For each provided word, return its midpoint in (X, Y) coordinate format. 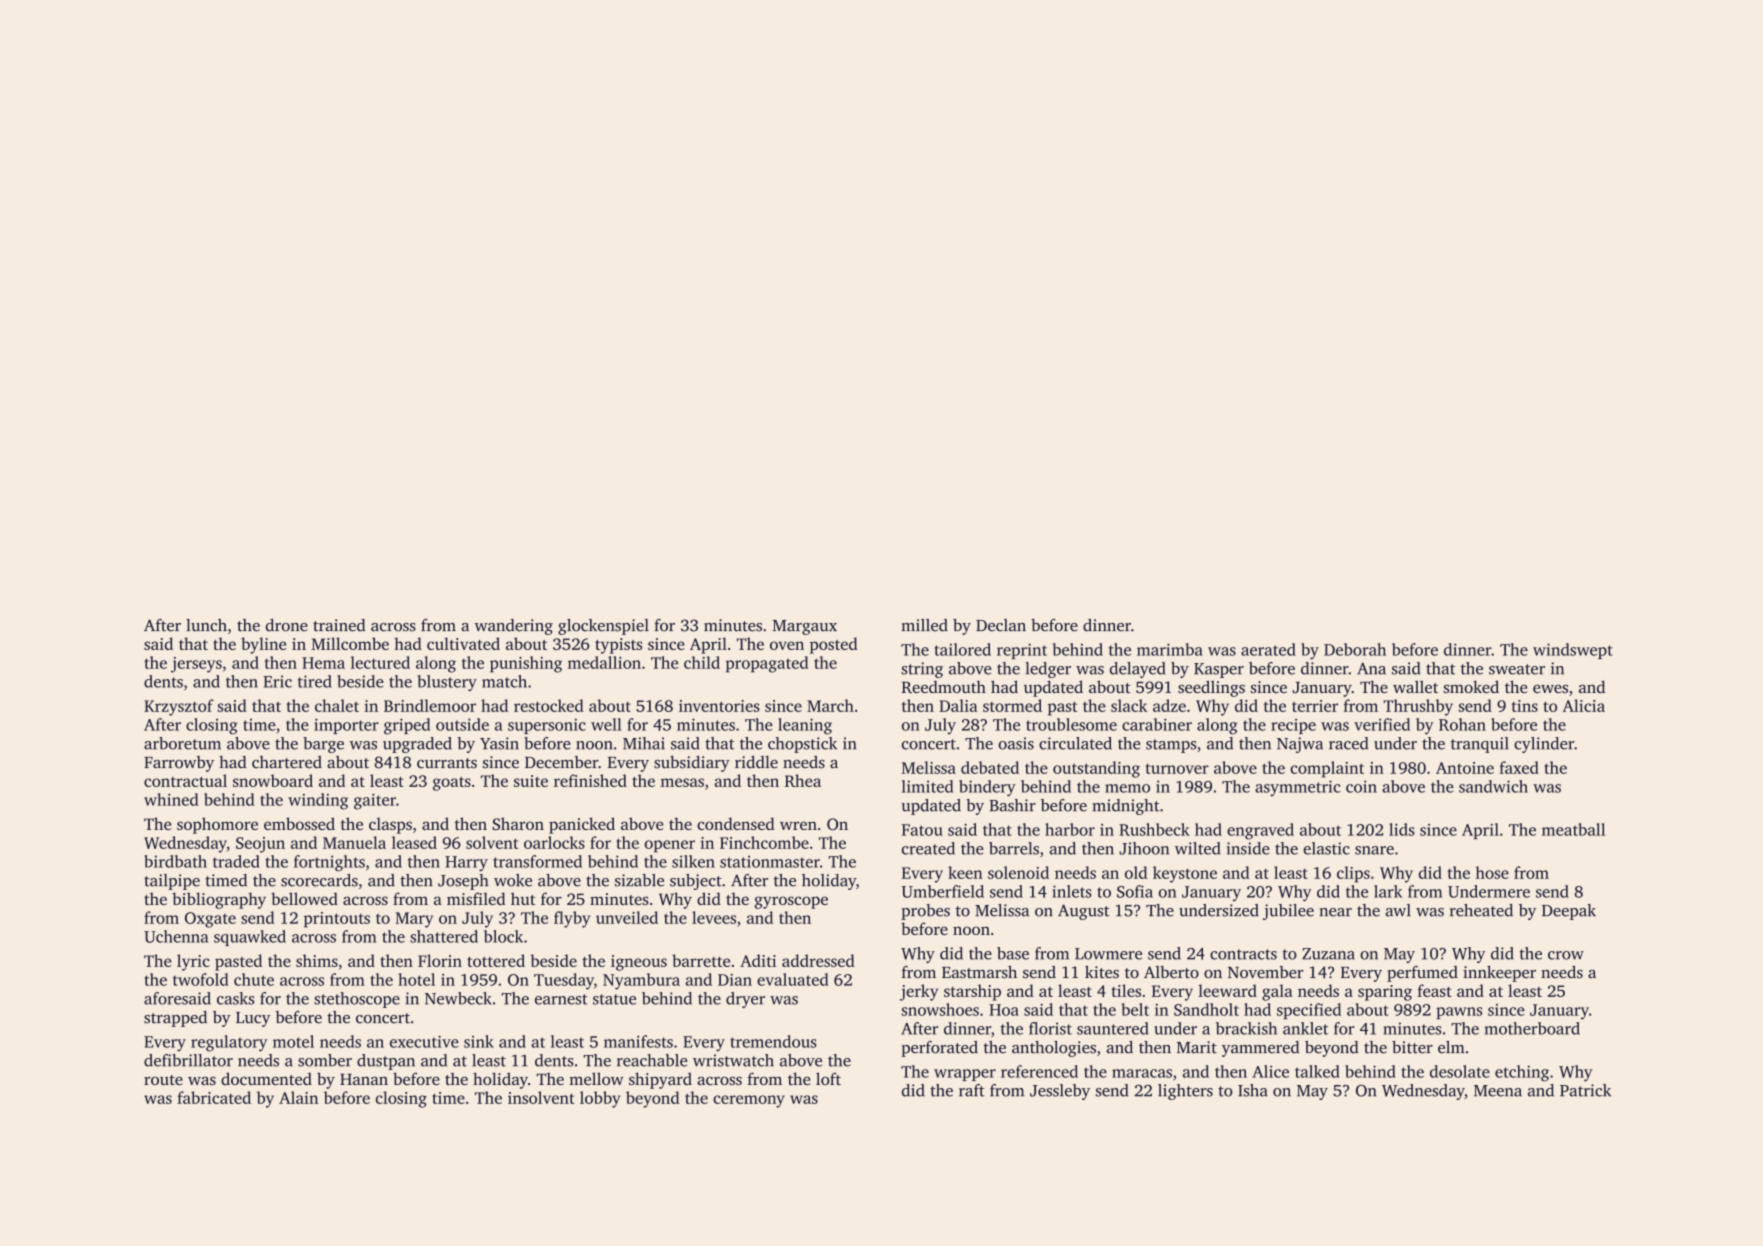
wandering (514, 627)
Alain (298, 1097)
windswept (1573, 651)
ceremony (749, 1101)
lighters (1185, 1092)
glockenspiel (603, 627)
